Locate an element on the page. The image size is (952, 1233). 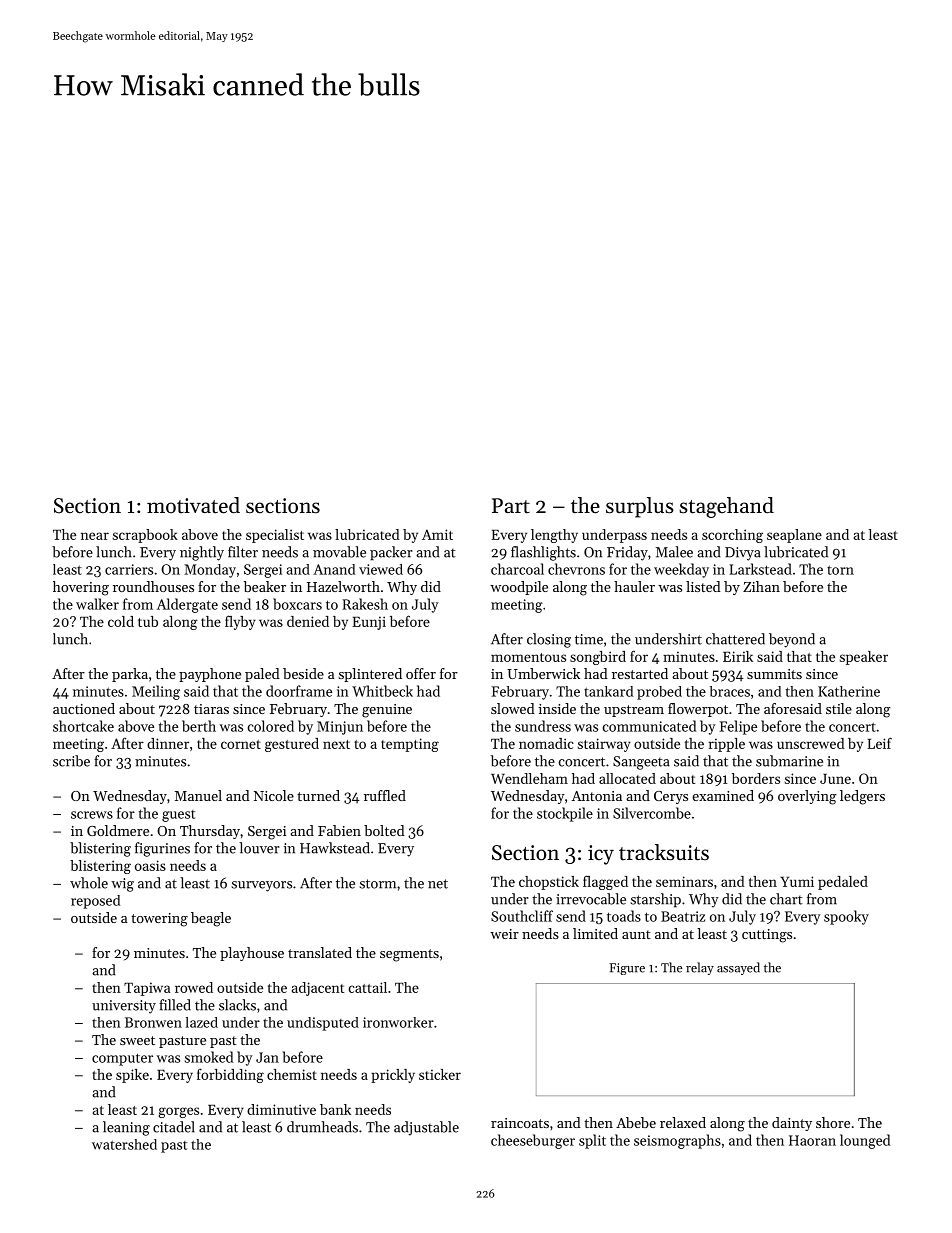
Tapiwa is located at coordinates (147, 989).
